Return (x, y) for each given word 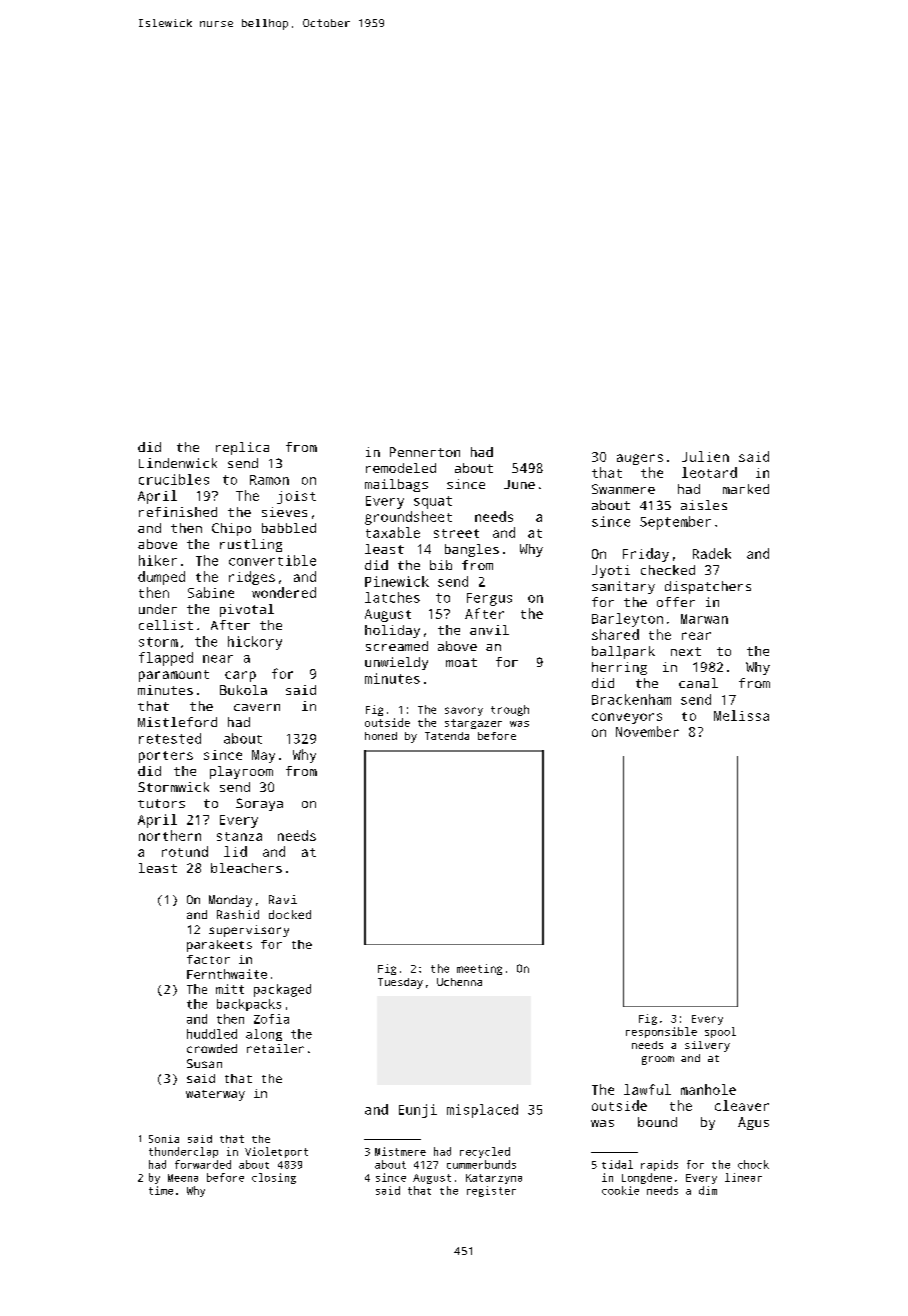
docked (290, 914)
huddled (212, 1034)
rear (696, 636)
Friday (646, 555)
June (519, 484)
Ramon (269, 480)
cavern (257, 707)
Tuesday (400, 983)
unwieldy (396, 663)
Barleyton (627, 620)
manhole (708, 1089)
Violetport (276, 1152)
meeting (479, 969)
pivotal (247, 610)
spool (720, 1032)
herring (619, 668)
